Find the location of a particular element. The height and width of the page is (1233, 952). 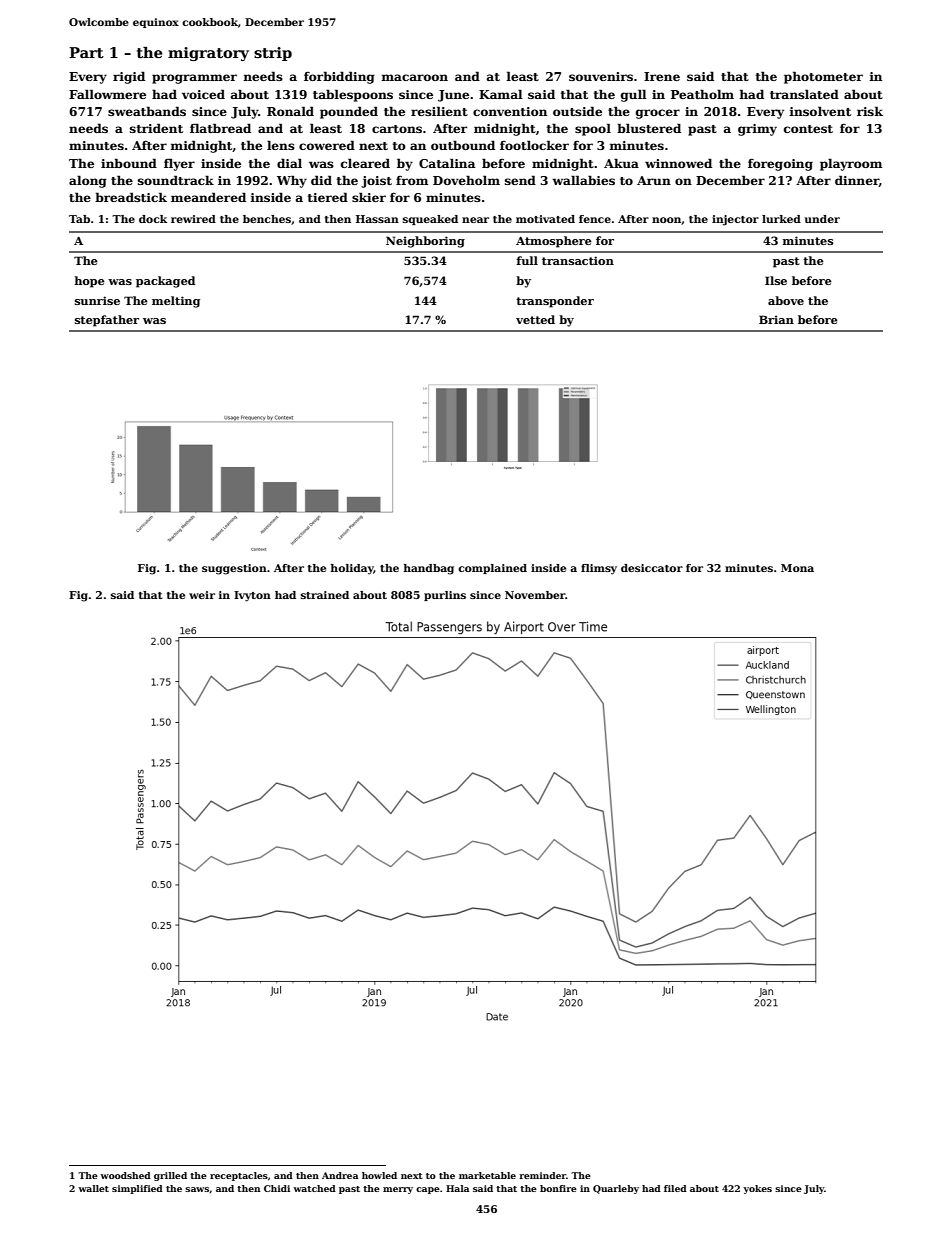

weir is located at coordinates (202, 595).
